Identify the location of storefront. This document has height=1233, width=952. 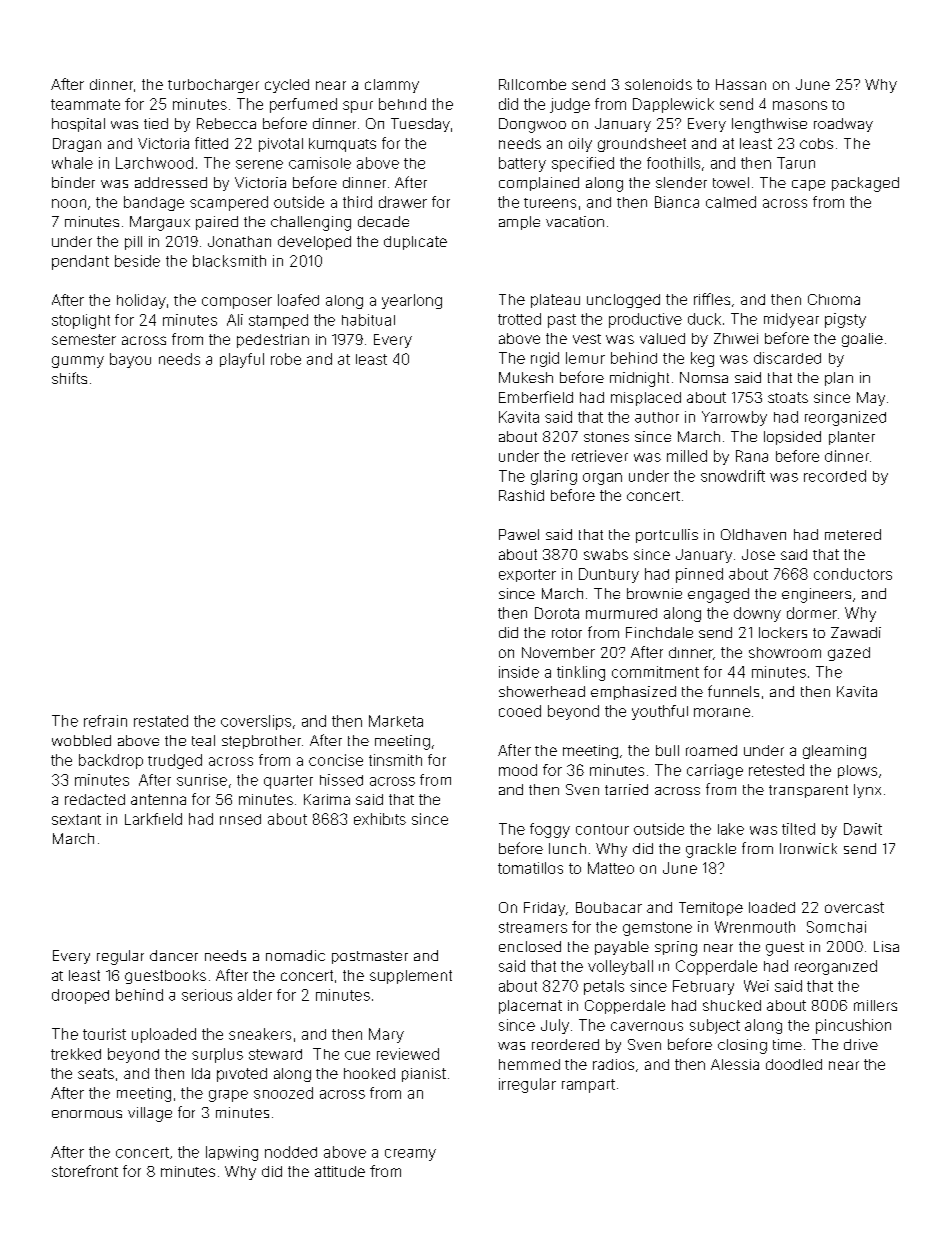
(85, 1171).
